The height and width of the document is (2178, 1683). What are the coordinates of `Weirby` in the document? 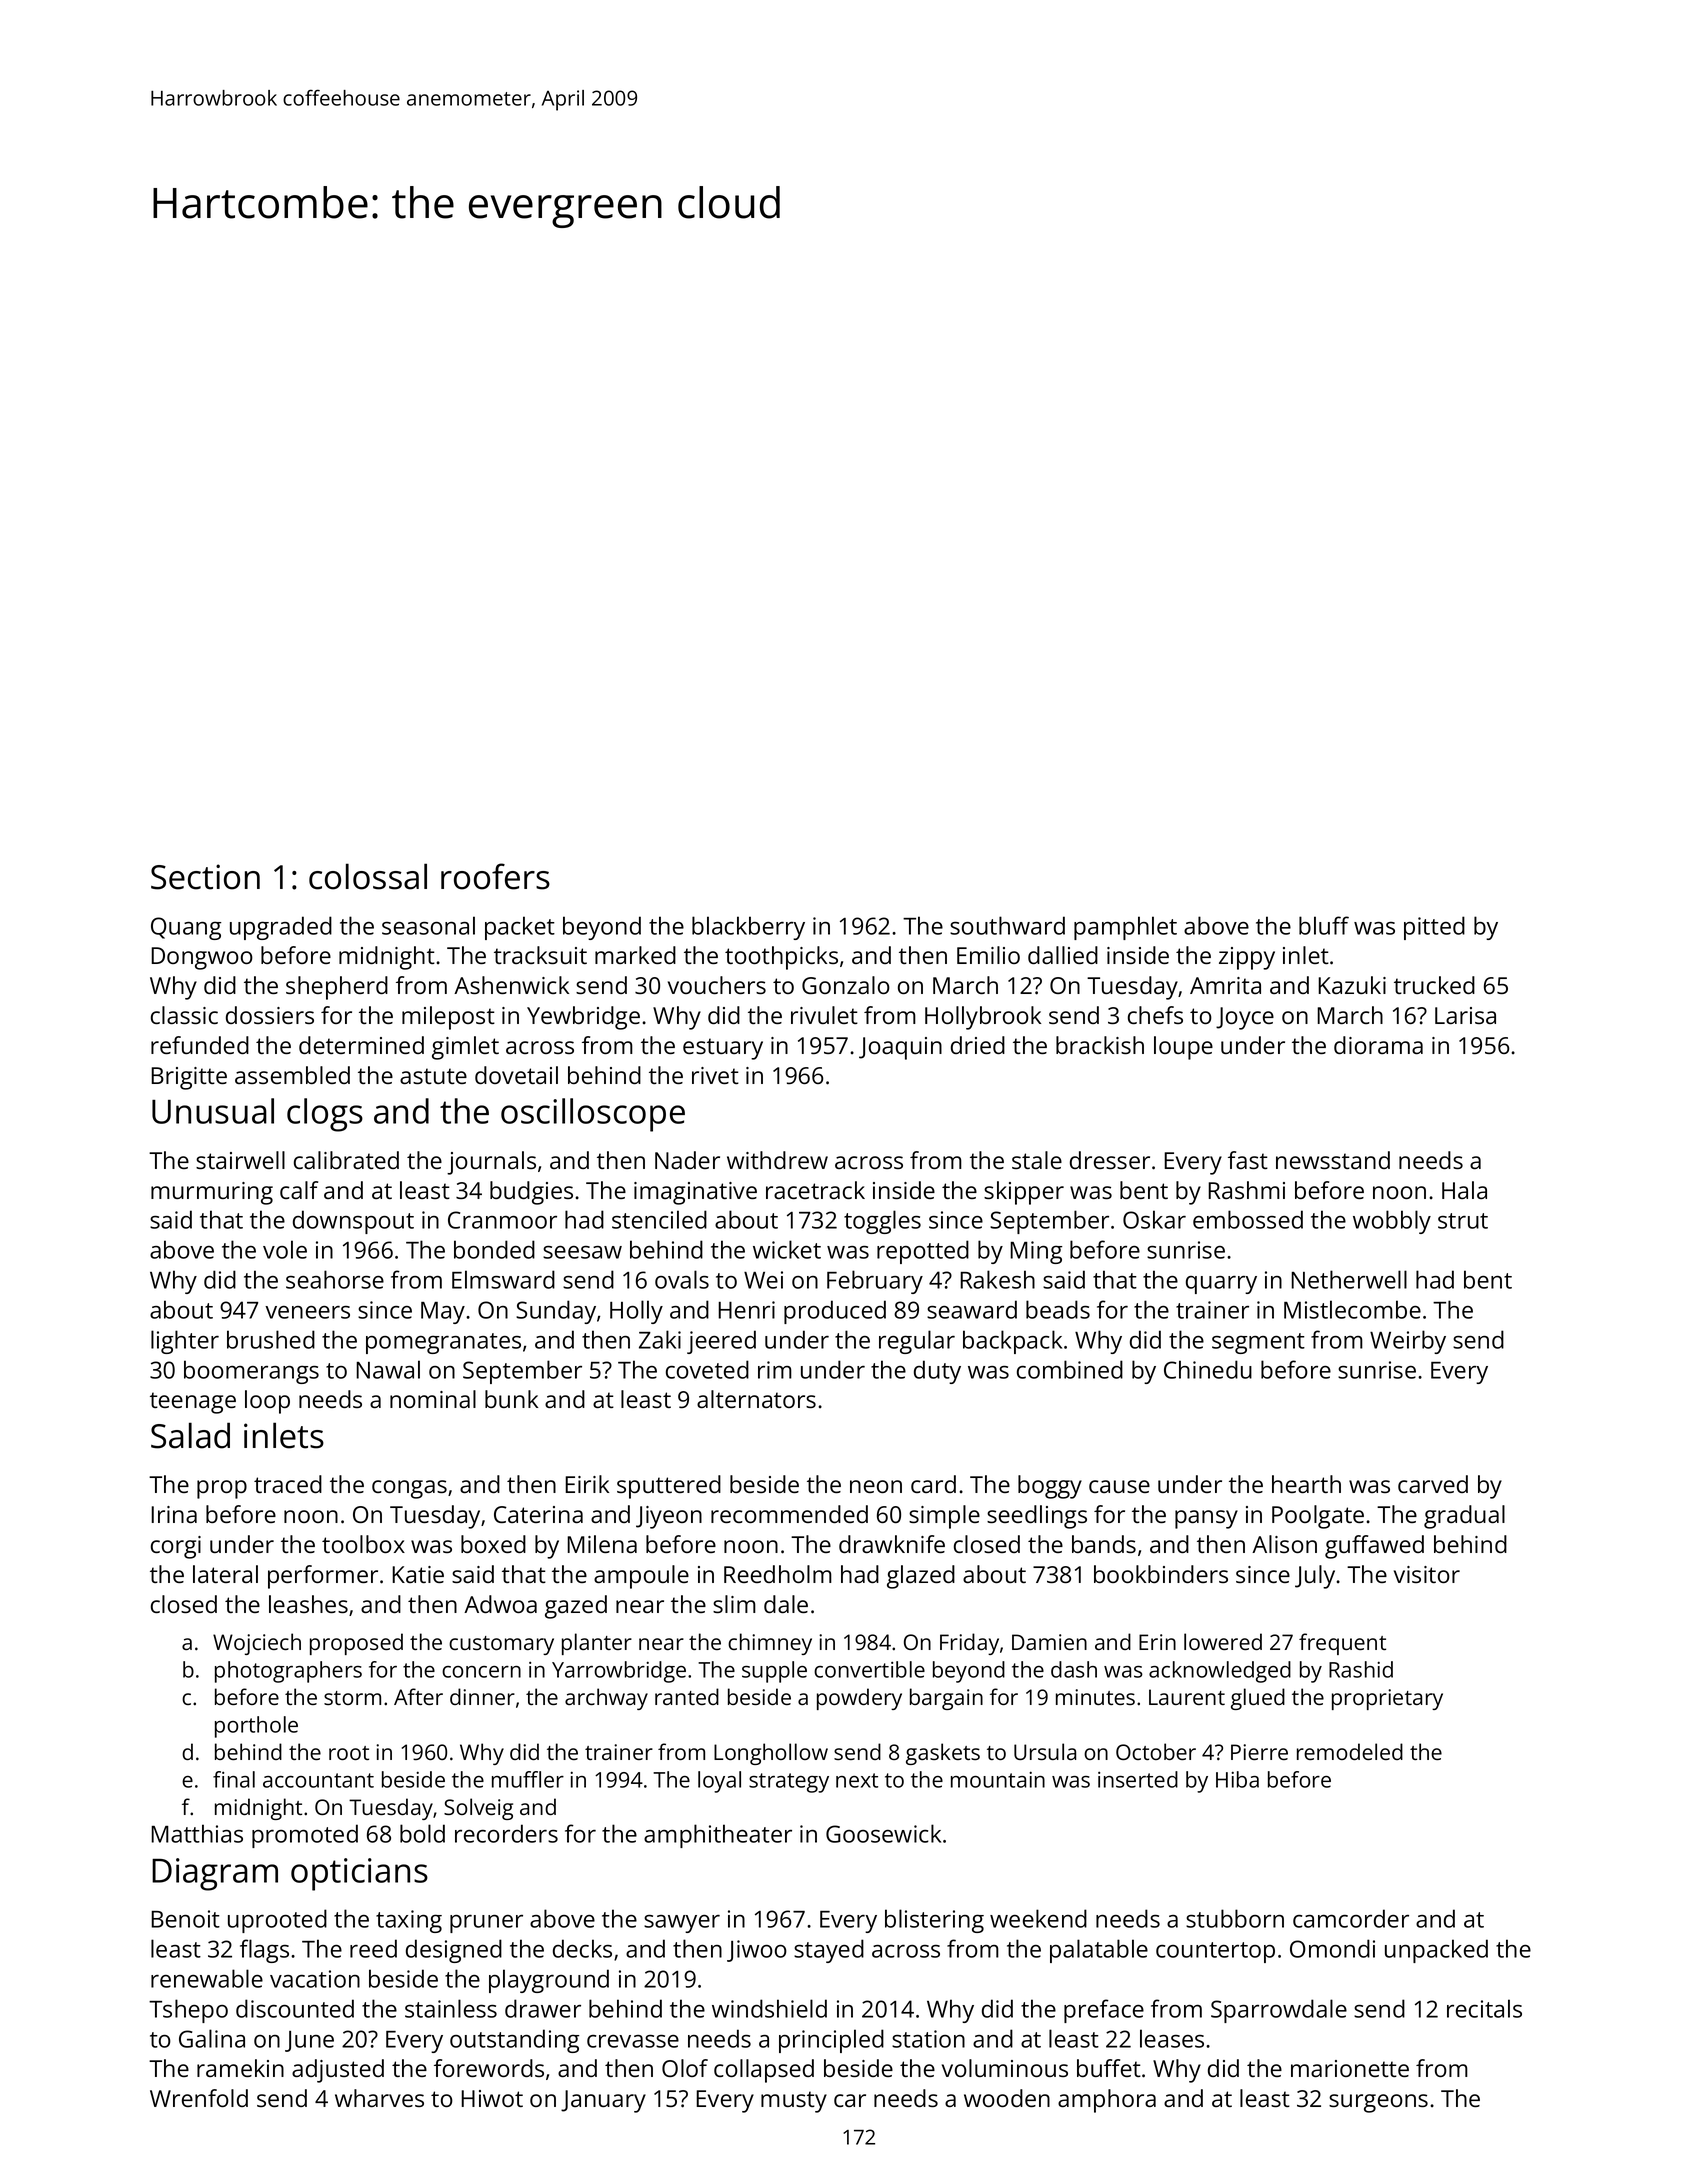 It's located at (1408, 1342).
